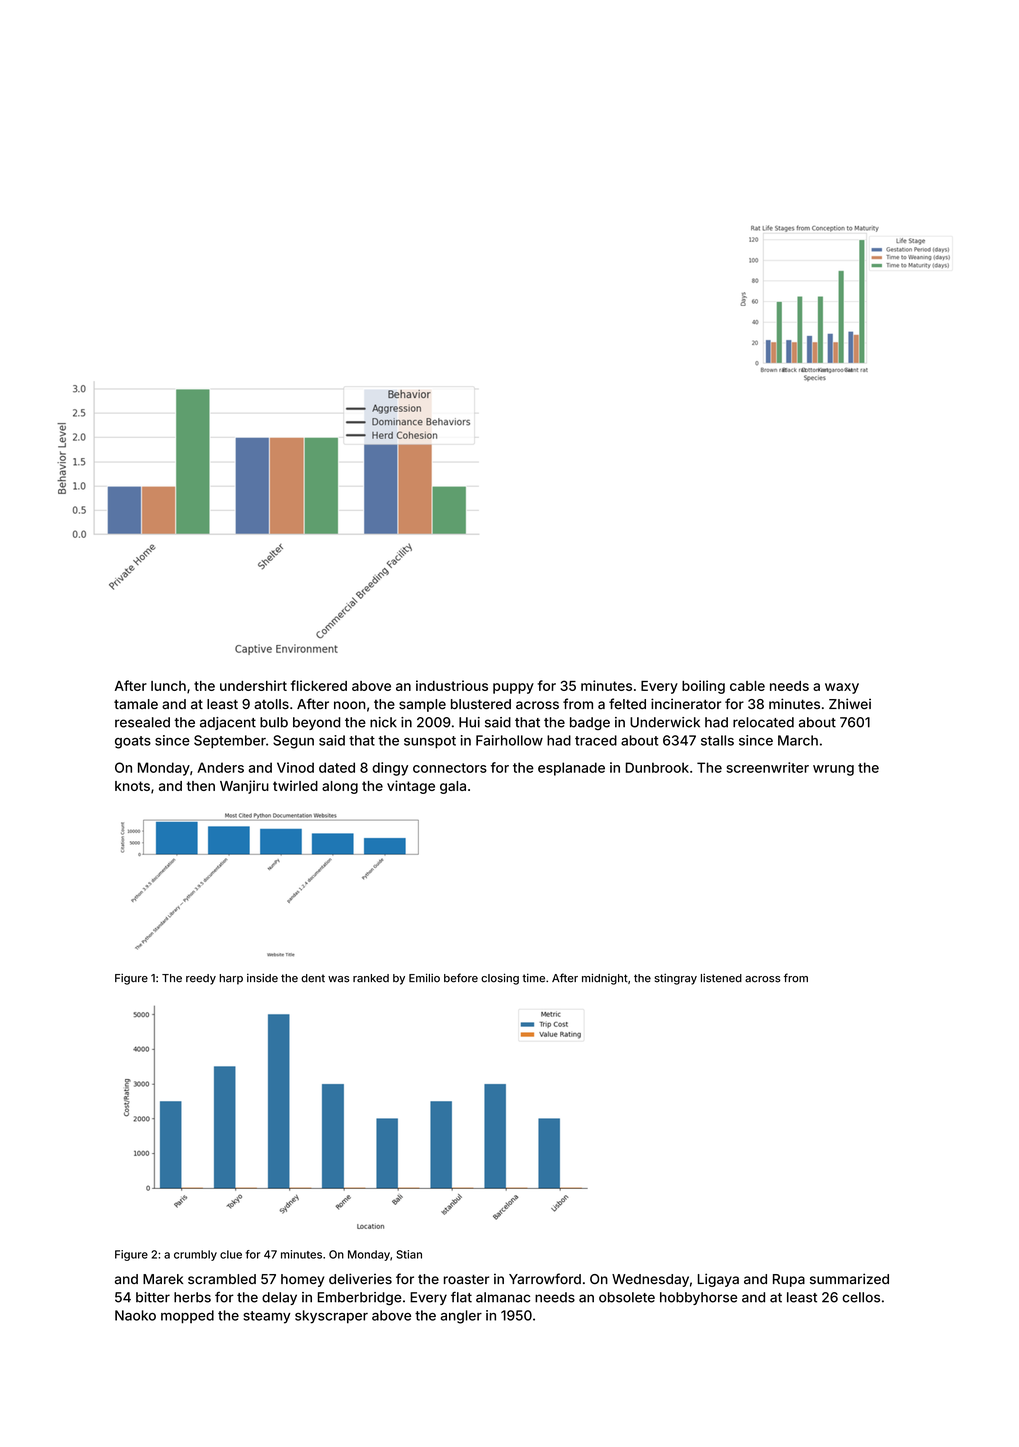  What do you see at coordinates (195, 1255) in the page?
I see `crumbly` at bounding box center [195, 1255].
